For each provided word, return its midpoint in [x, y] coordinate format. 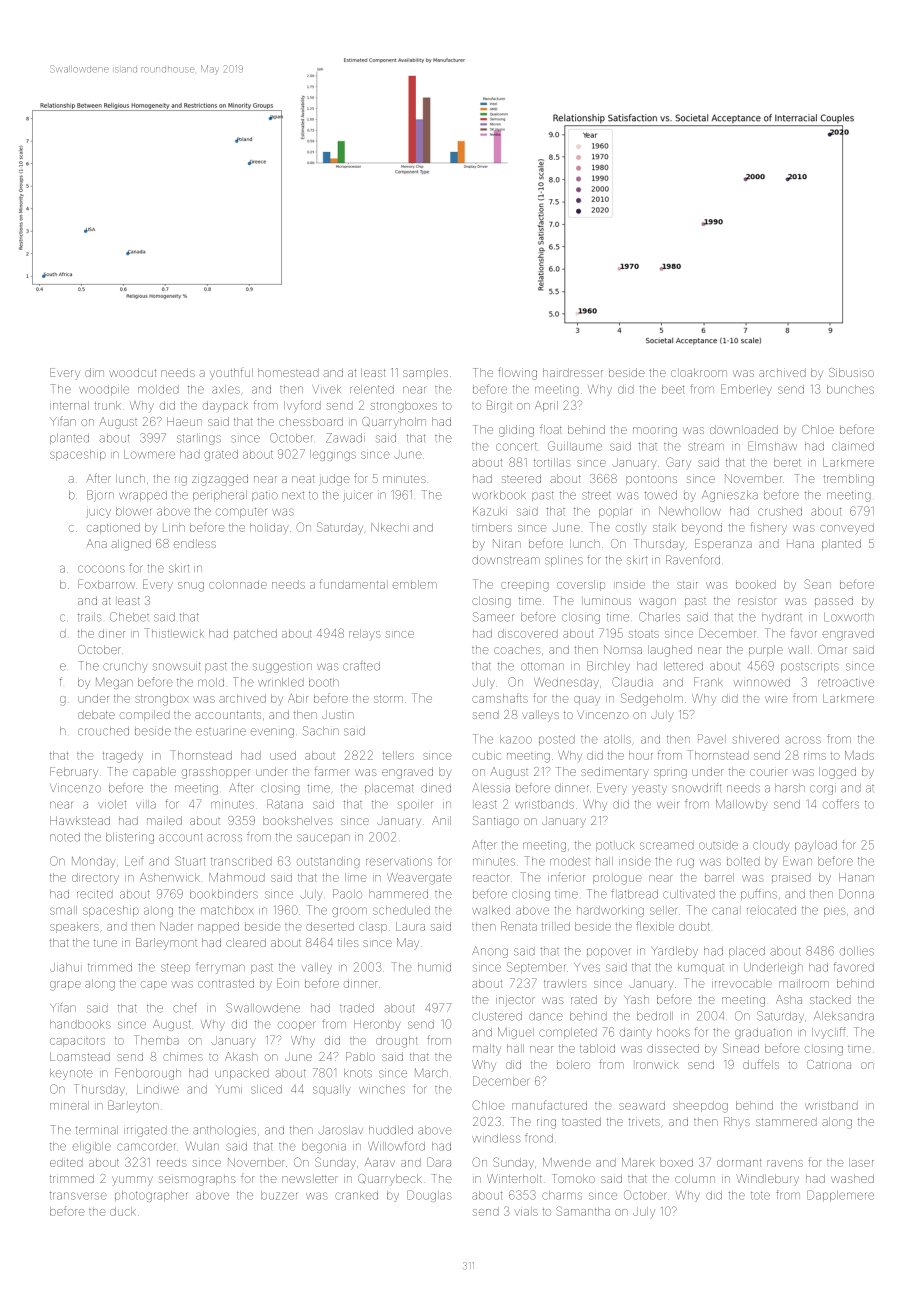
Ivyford [302, 406]
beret [787, 462]
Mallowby [742, 805]
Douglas [429, 1196]
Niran [507, 543]
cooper [297, 1026]
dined [436, 788]
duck [123, 1211]
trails [90, 617]
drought [397, 1042]
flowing [517, 373]
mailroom [804, 983]
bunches [850, 389]
